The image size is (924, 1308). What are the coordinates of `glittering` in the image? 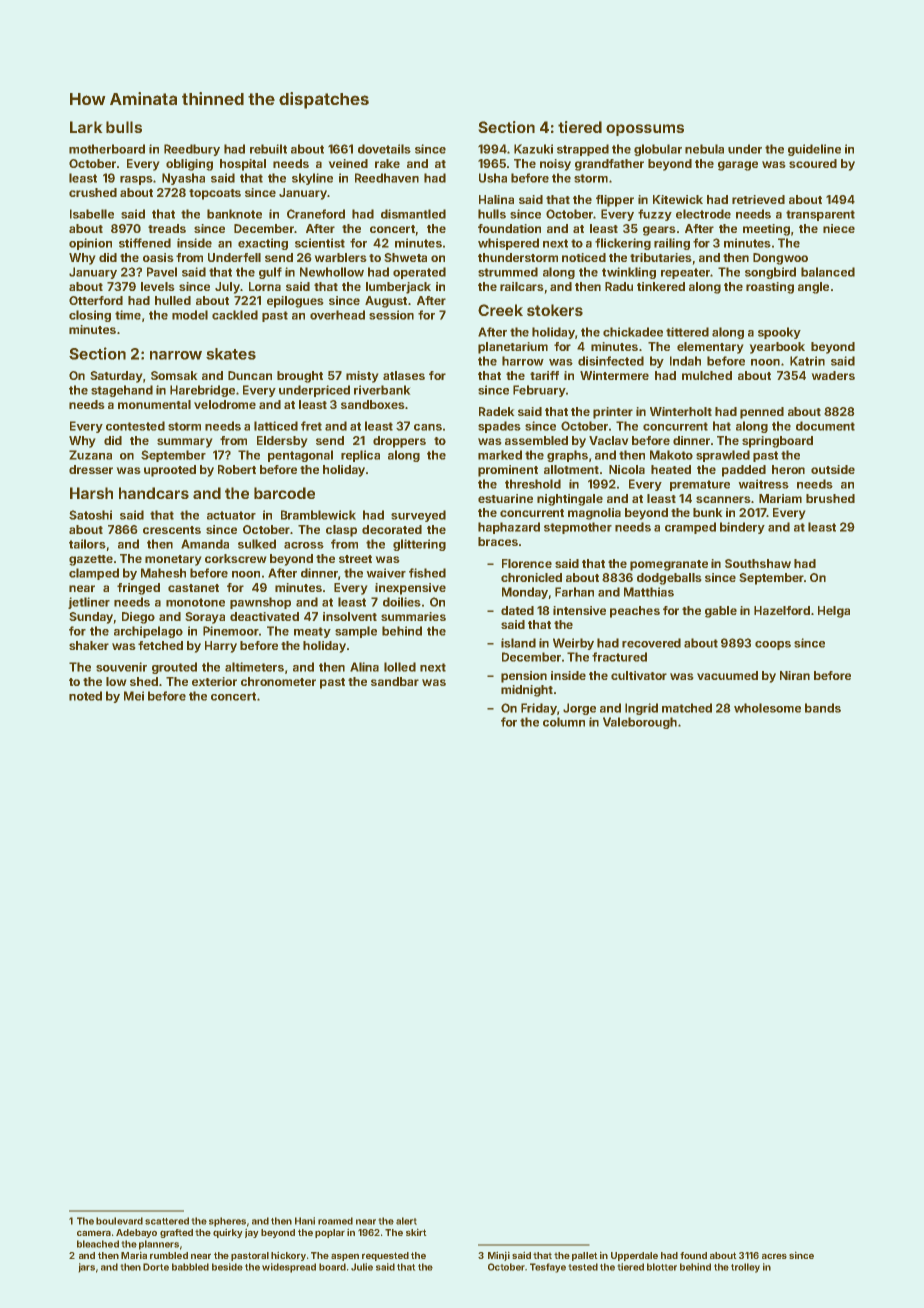 It's located at (419, 545).
